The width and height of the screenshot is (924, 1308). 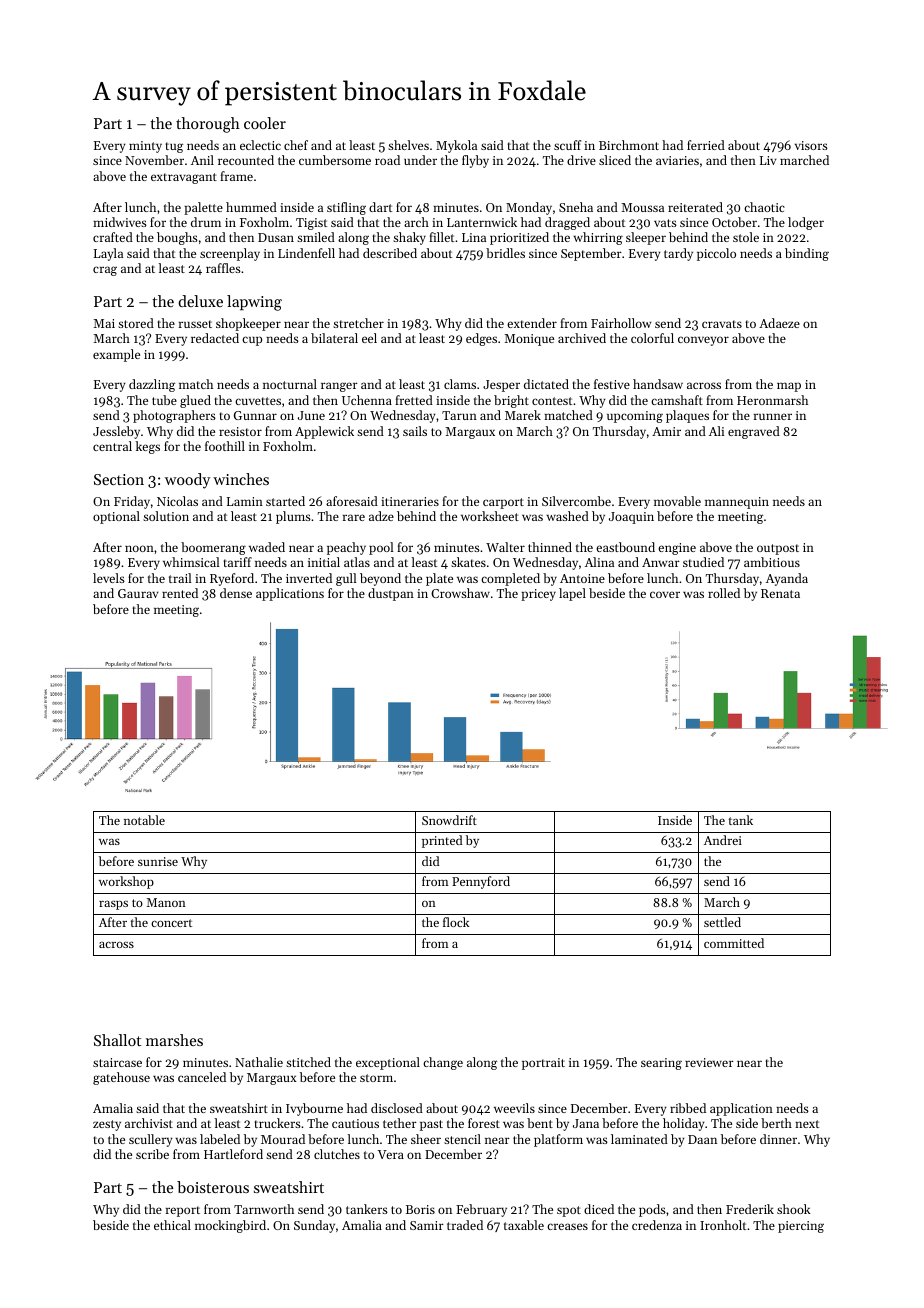 I want to click on Nicolas, so click(x=177, y=501).
